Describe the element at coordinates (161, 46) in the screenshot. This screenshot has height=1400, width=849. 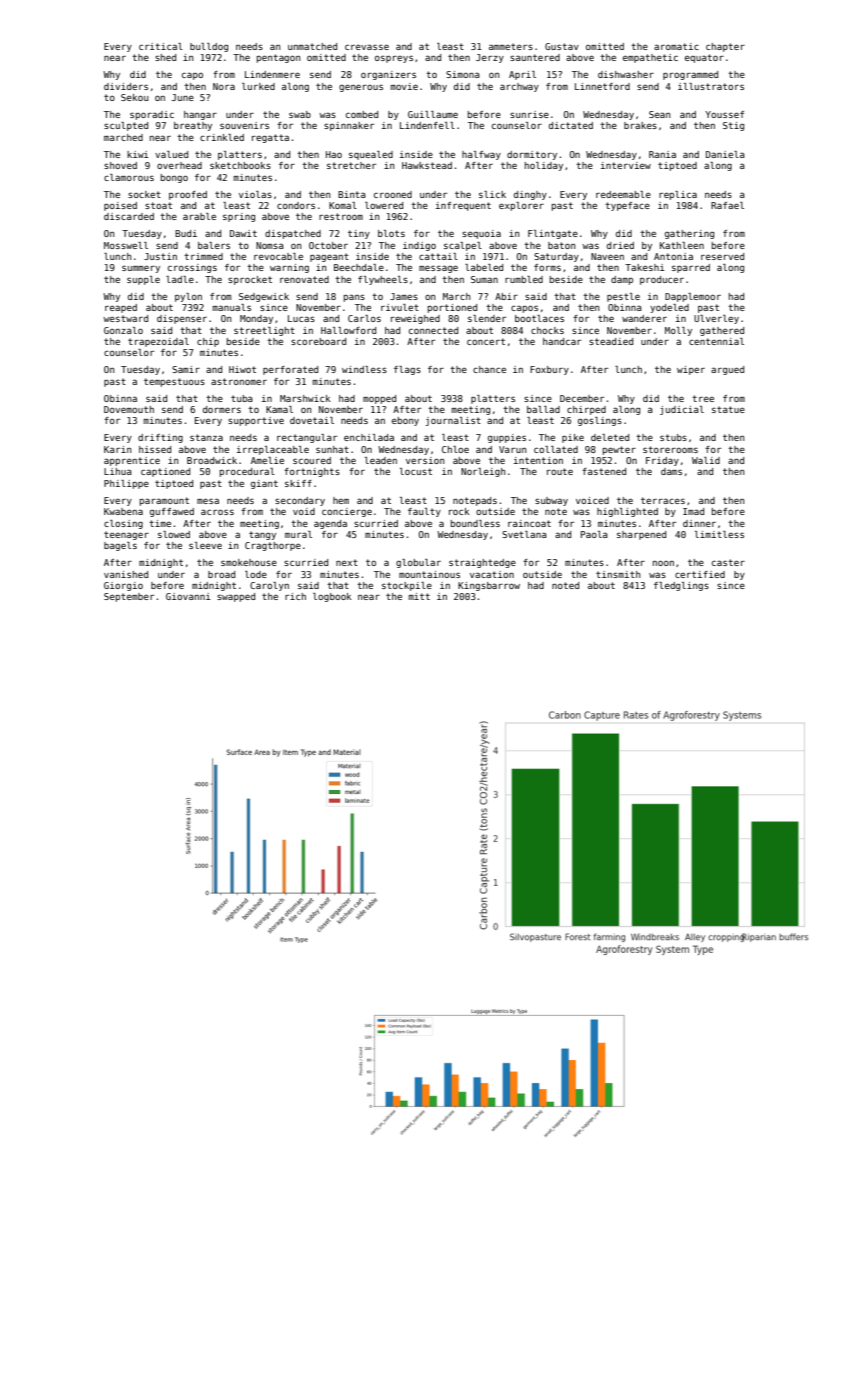
I see `critical` at that location.
